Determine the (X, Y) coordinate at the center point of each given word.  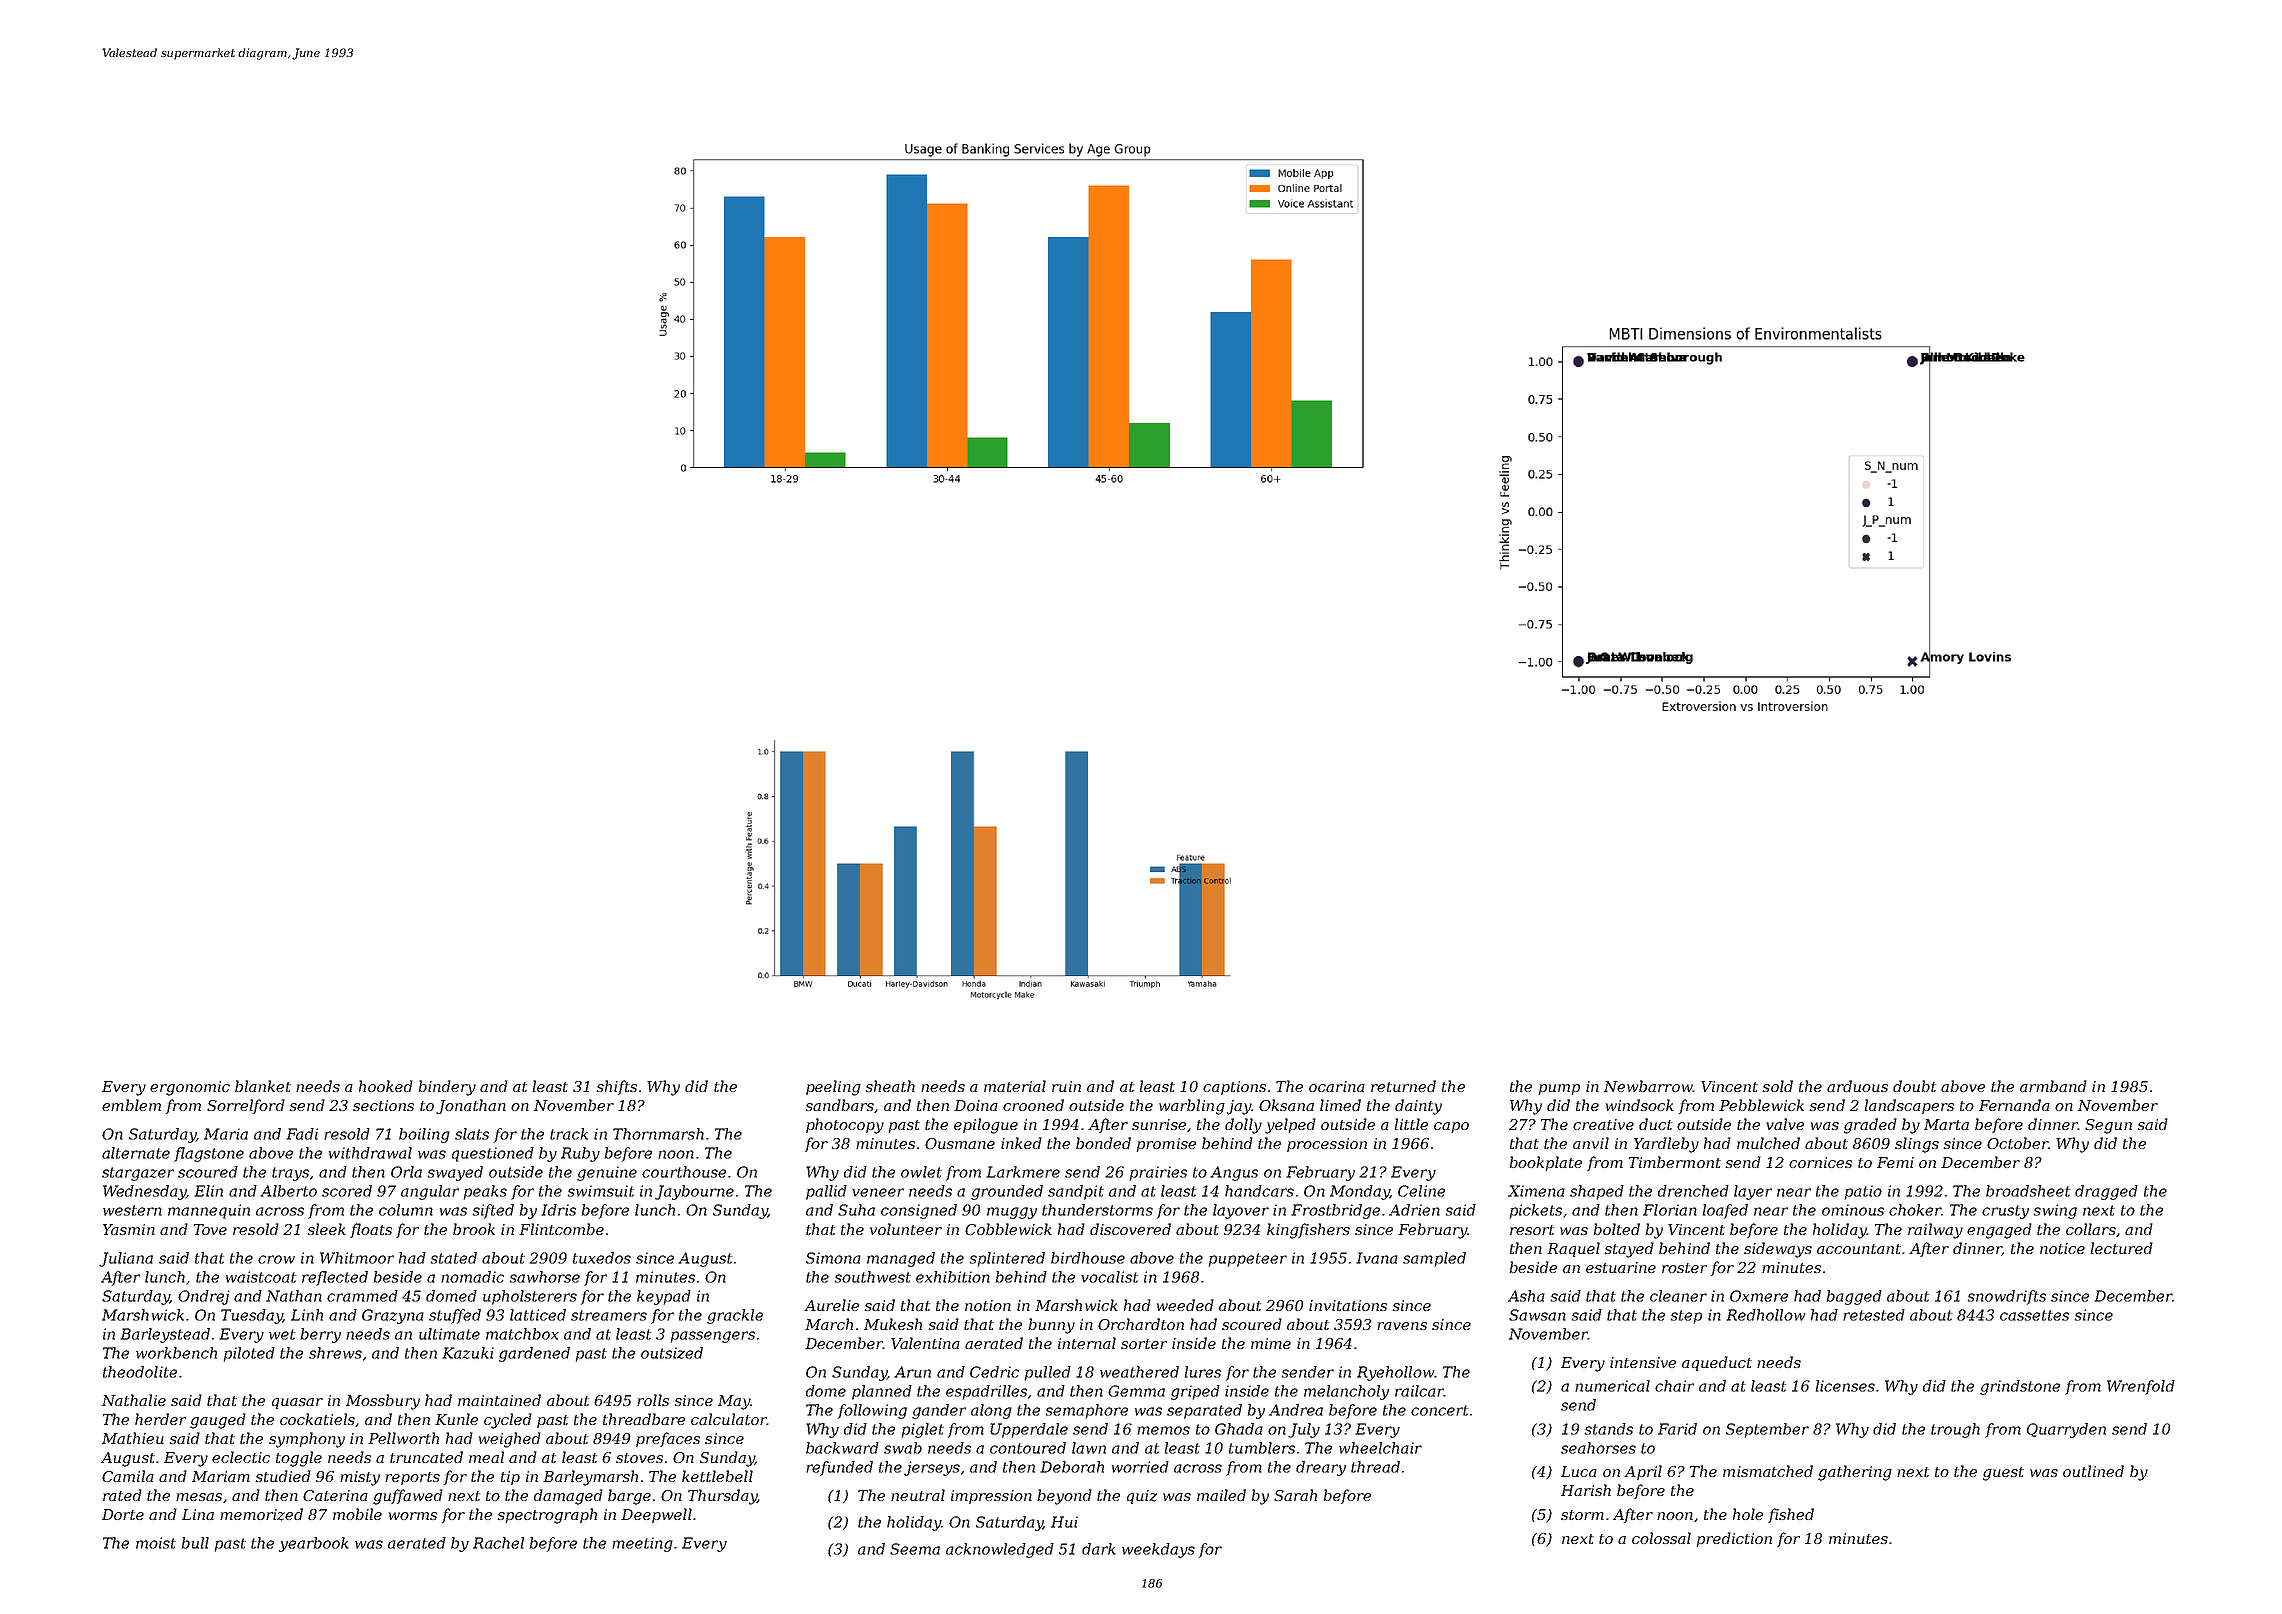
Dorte (123, 1514)
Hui (1064, 1522)
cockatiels (317, 1419)
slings (1917, 1145)
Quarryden (2066, 1430)
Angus (1234, 1173)
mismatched (1768, 1471)
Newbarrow (1648, 1086)
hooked (386, 1086)
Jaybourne (694, 1192)
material (1015, 1086)
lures (1203, 1372)
